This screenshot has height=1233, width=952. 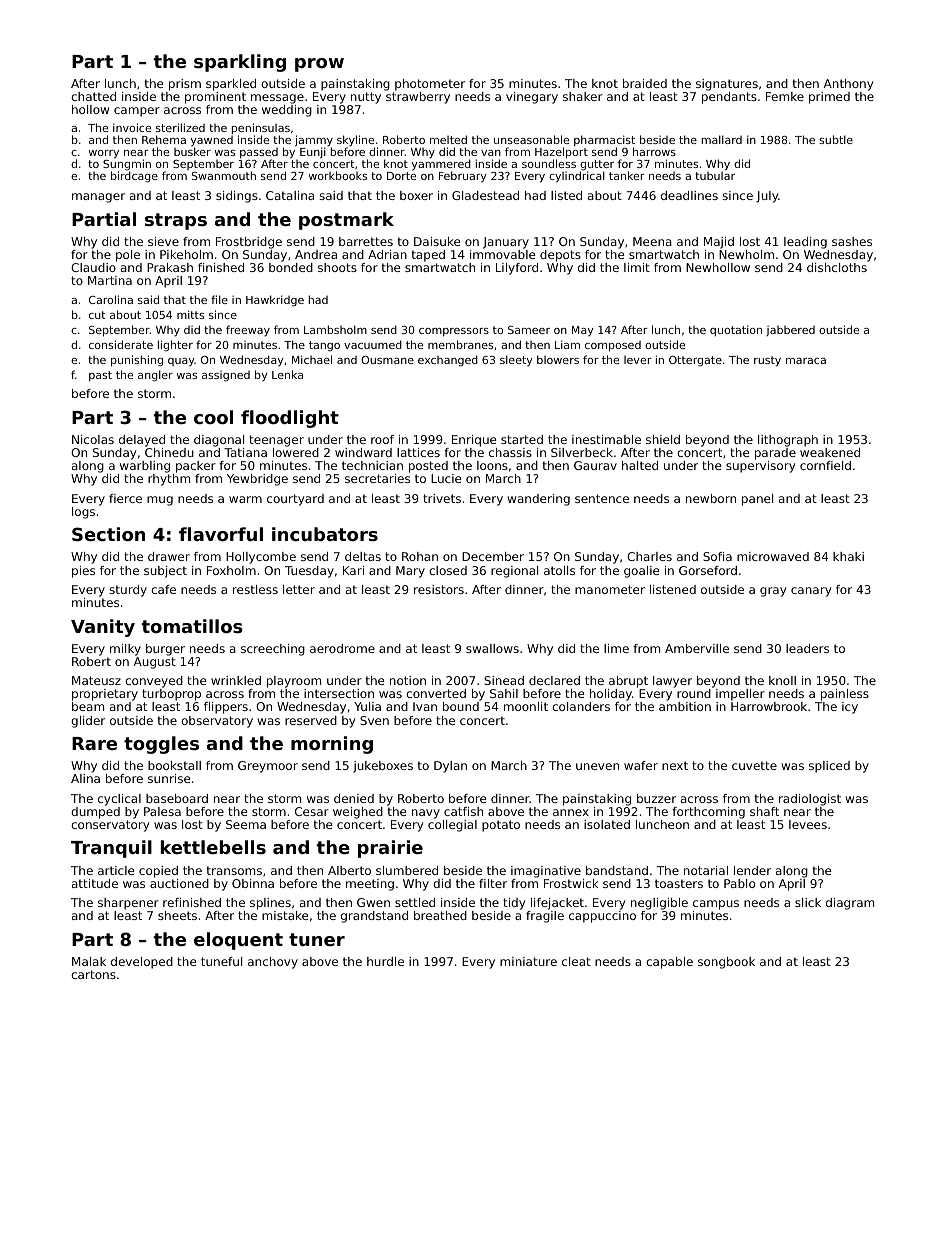 What do you see at coordinates (382, 439) in the screenshot?
I see `roof` at bounding box center [382, 439].
